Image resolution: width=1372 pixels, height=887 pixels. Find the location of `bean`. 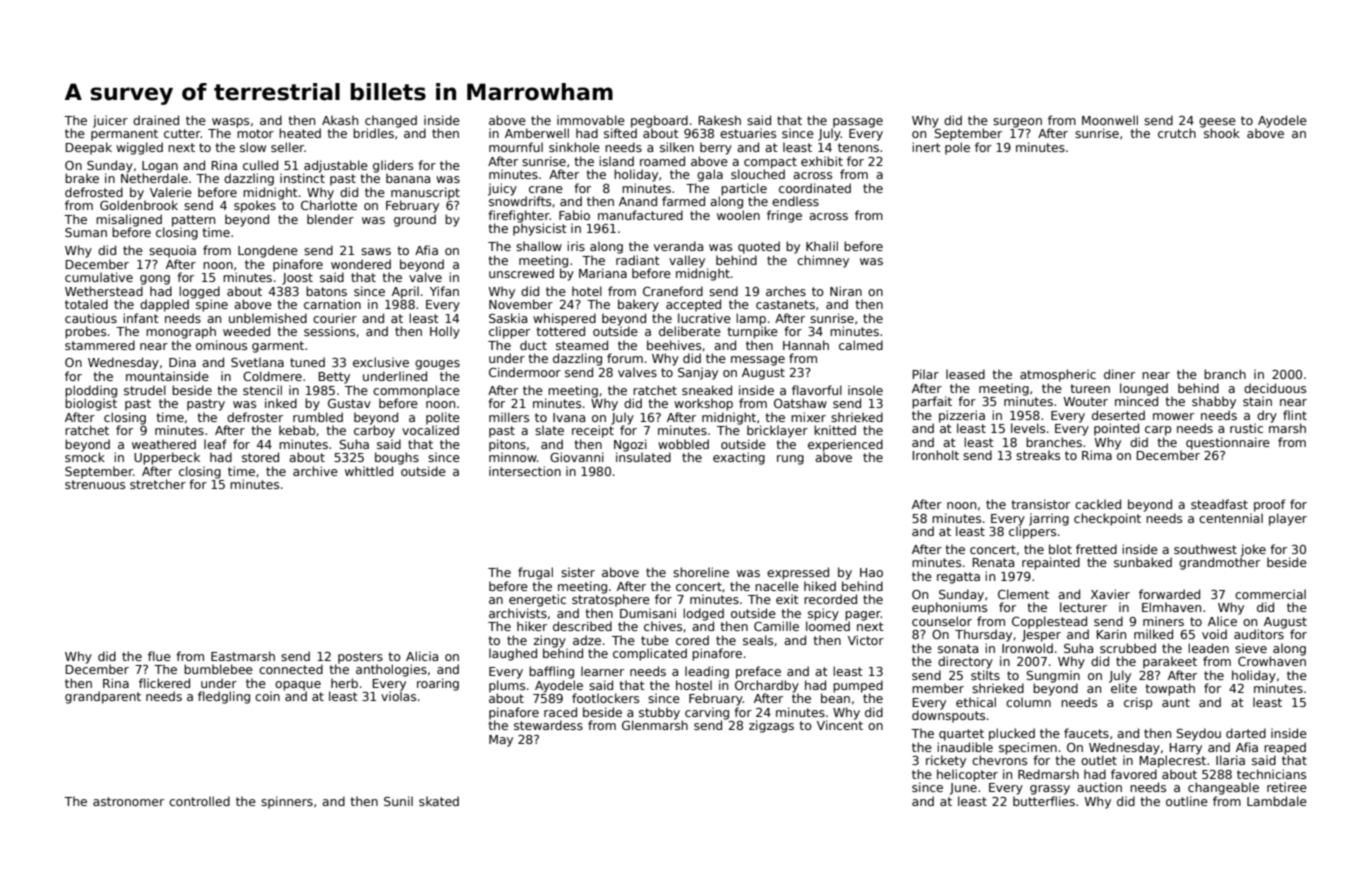

bean is located at coordinates (835, 698).
